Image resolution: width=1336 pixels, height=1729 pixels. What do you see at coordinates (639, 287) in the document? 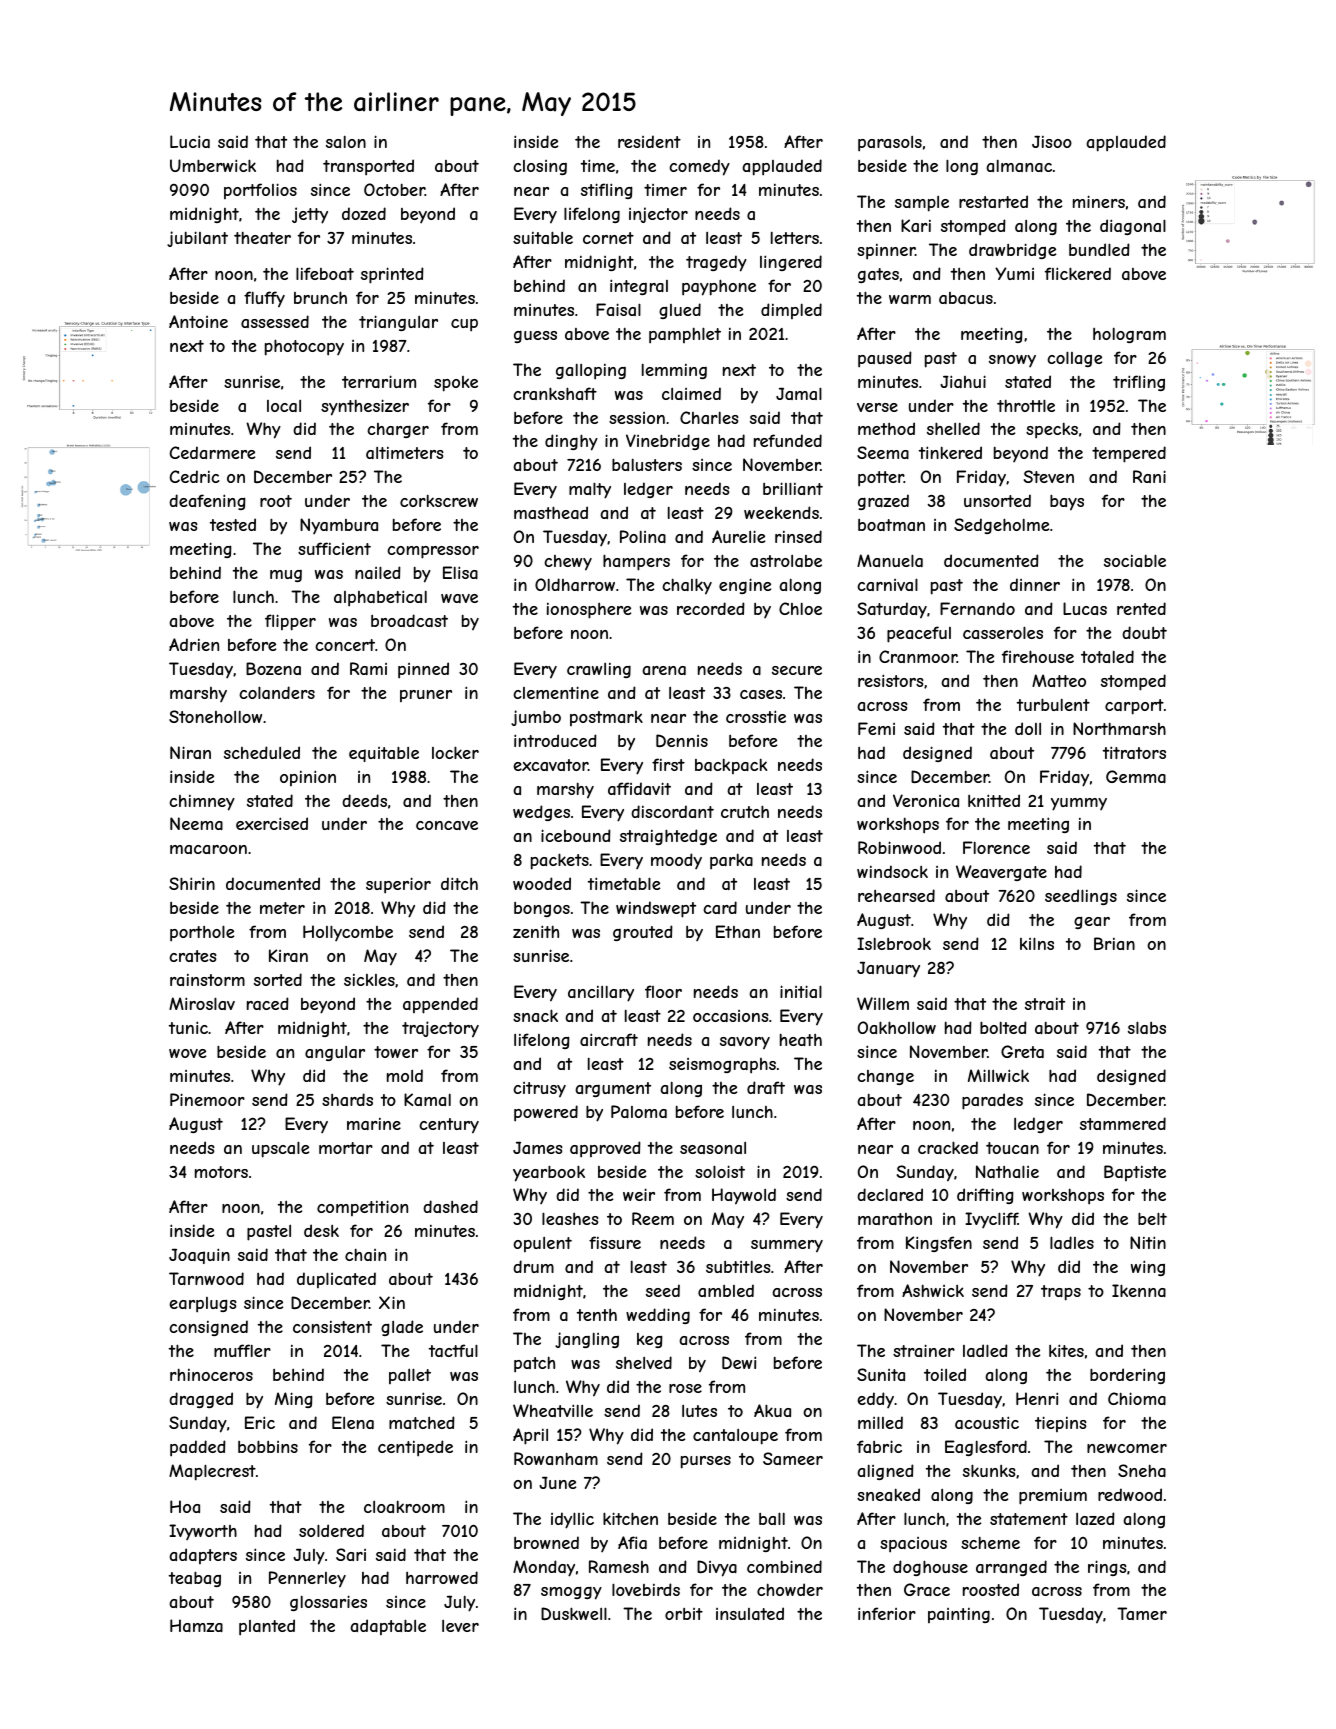
I see `integral` at bounding box center [639, 287].
